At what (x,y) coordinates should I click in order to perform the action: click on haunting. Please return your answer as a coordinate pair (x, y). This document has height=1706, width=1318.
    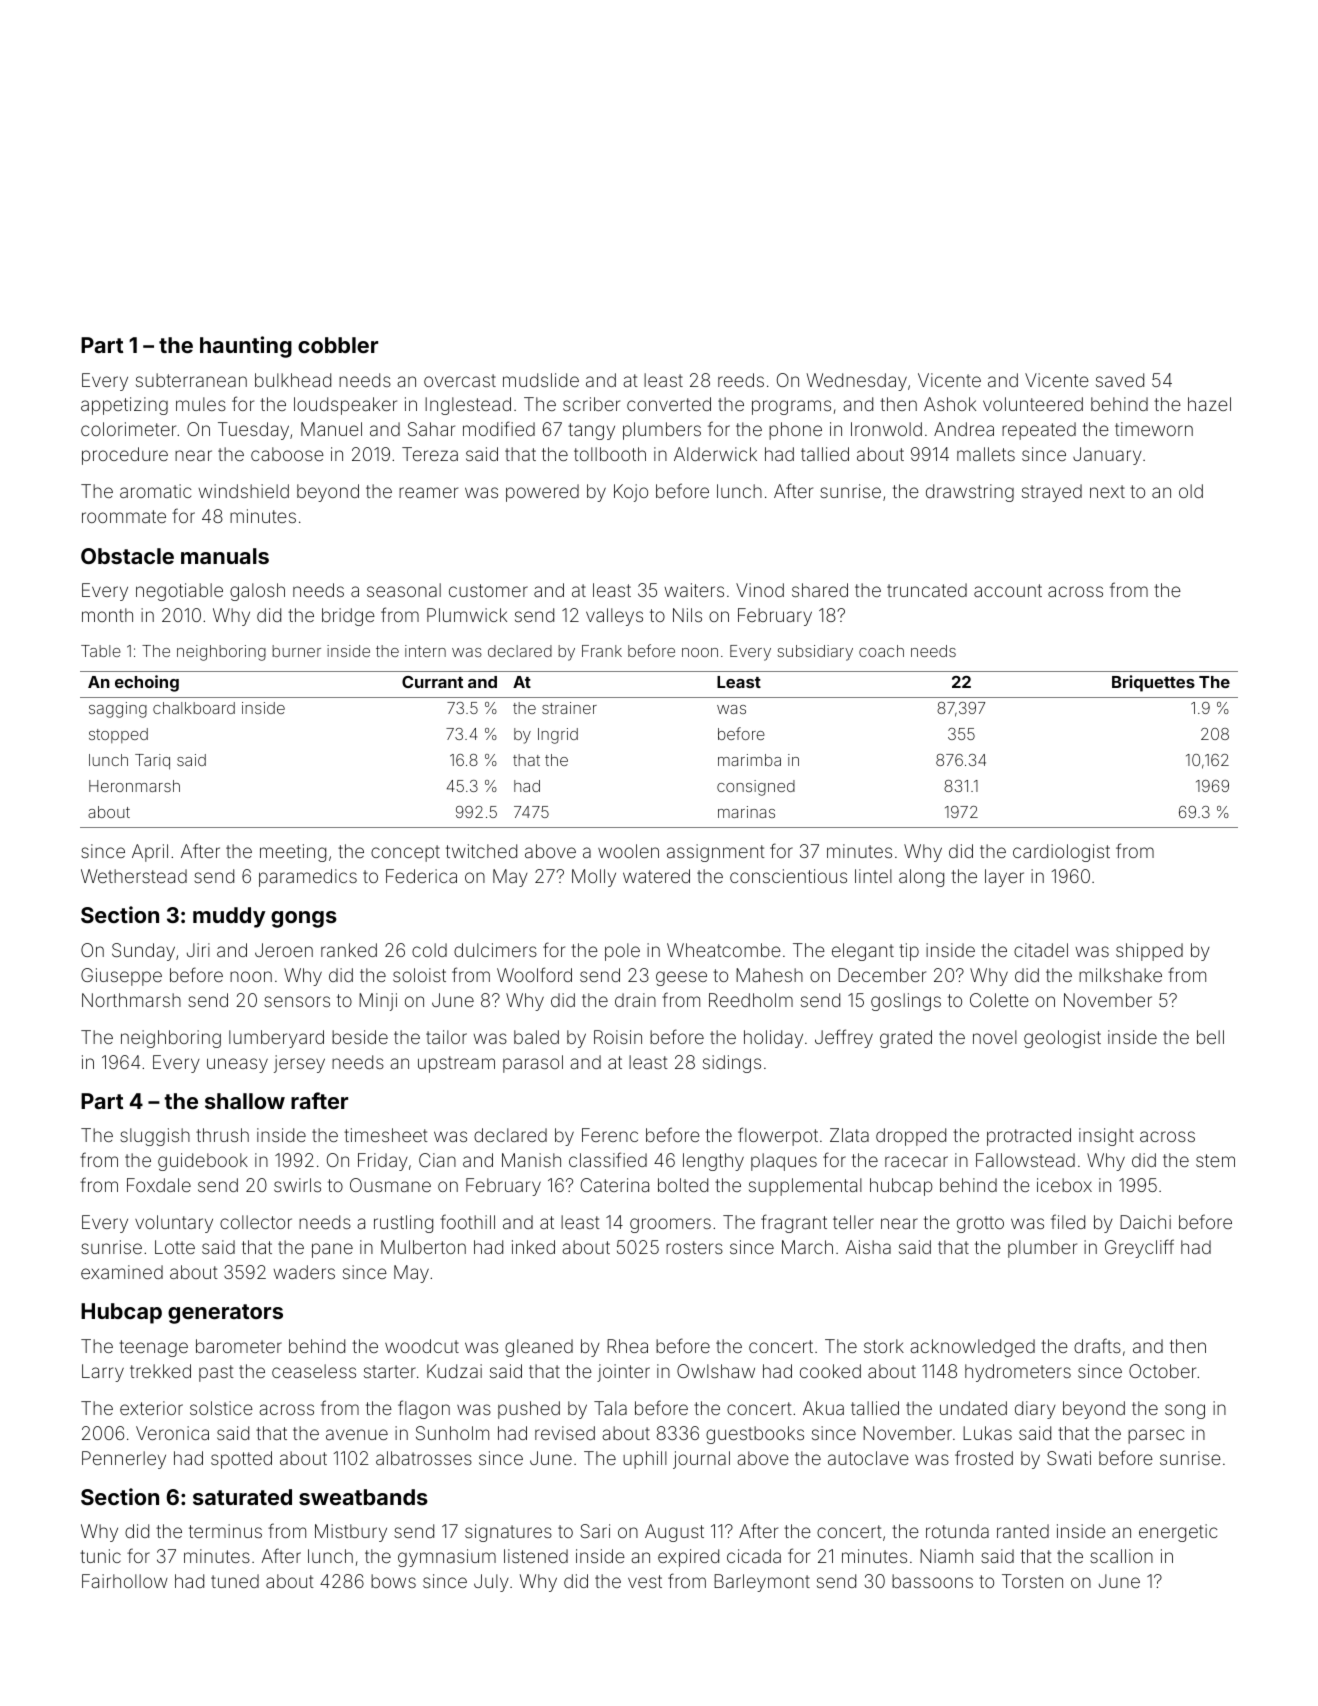
    Looking at the image, I should click on (246, 347).
